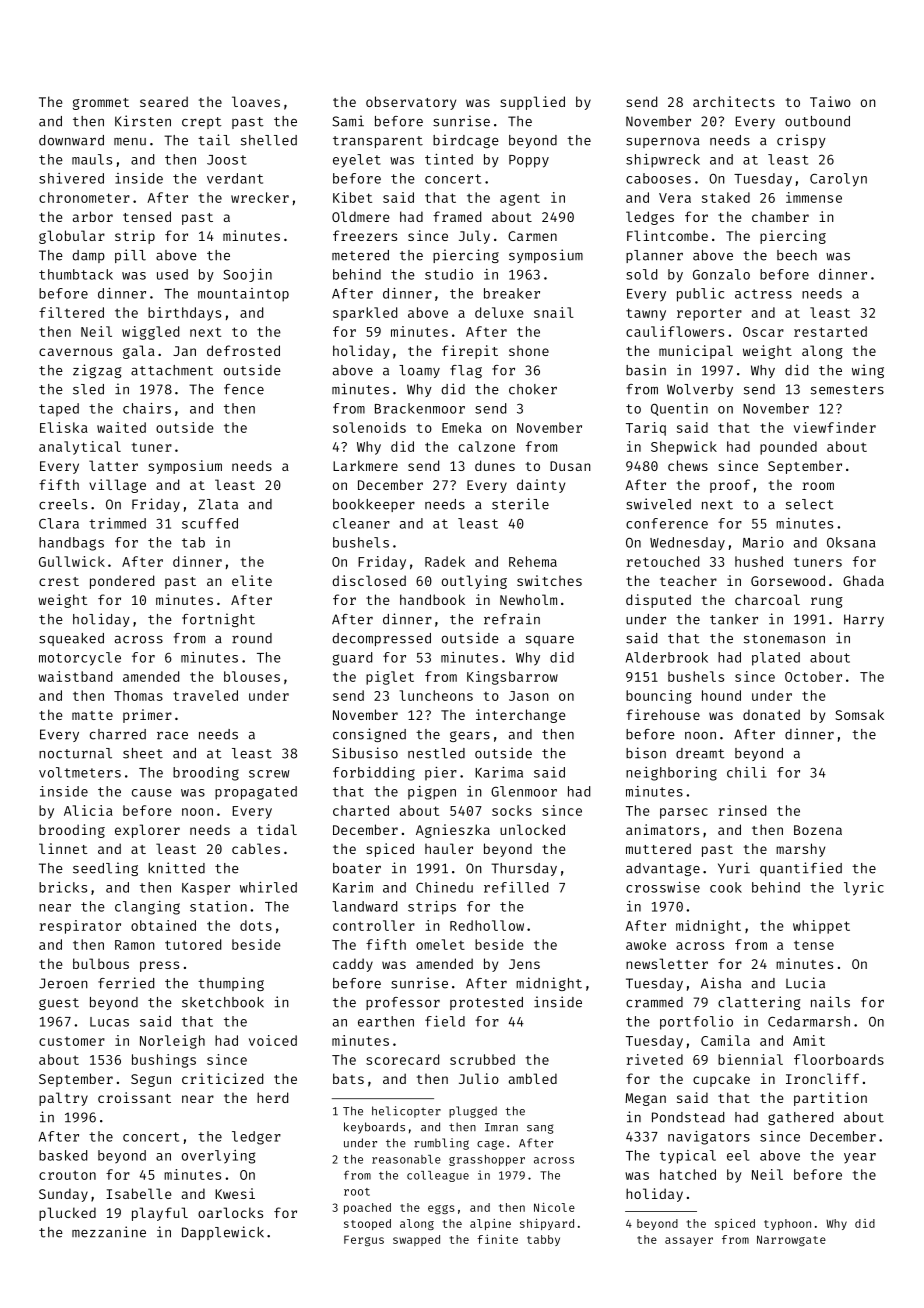  Describe the element at coordinates (470, 736) in the document. I see `gears` at that location.
